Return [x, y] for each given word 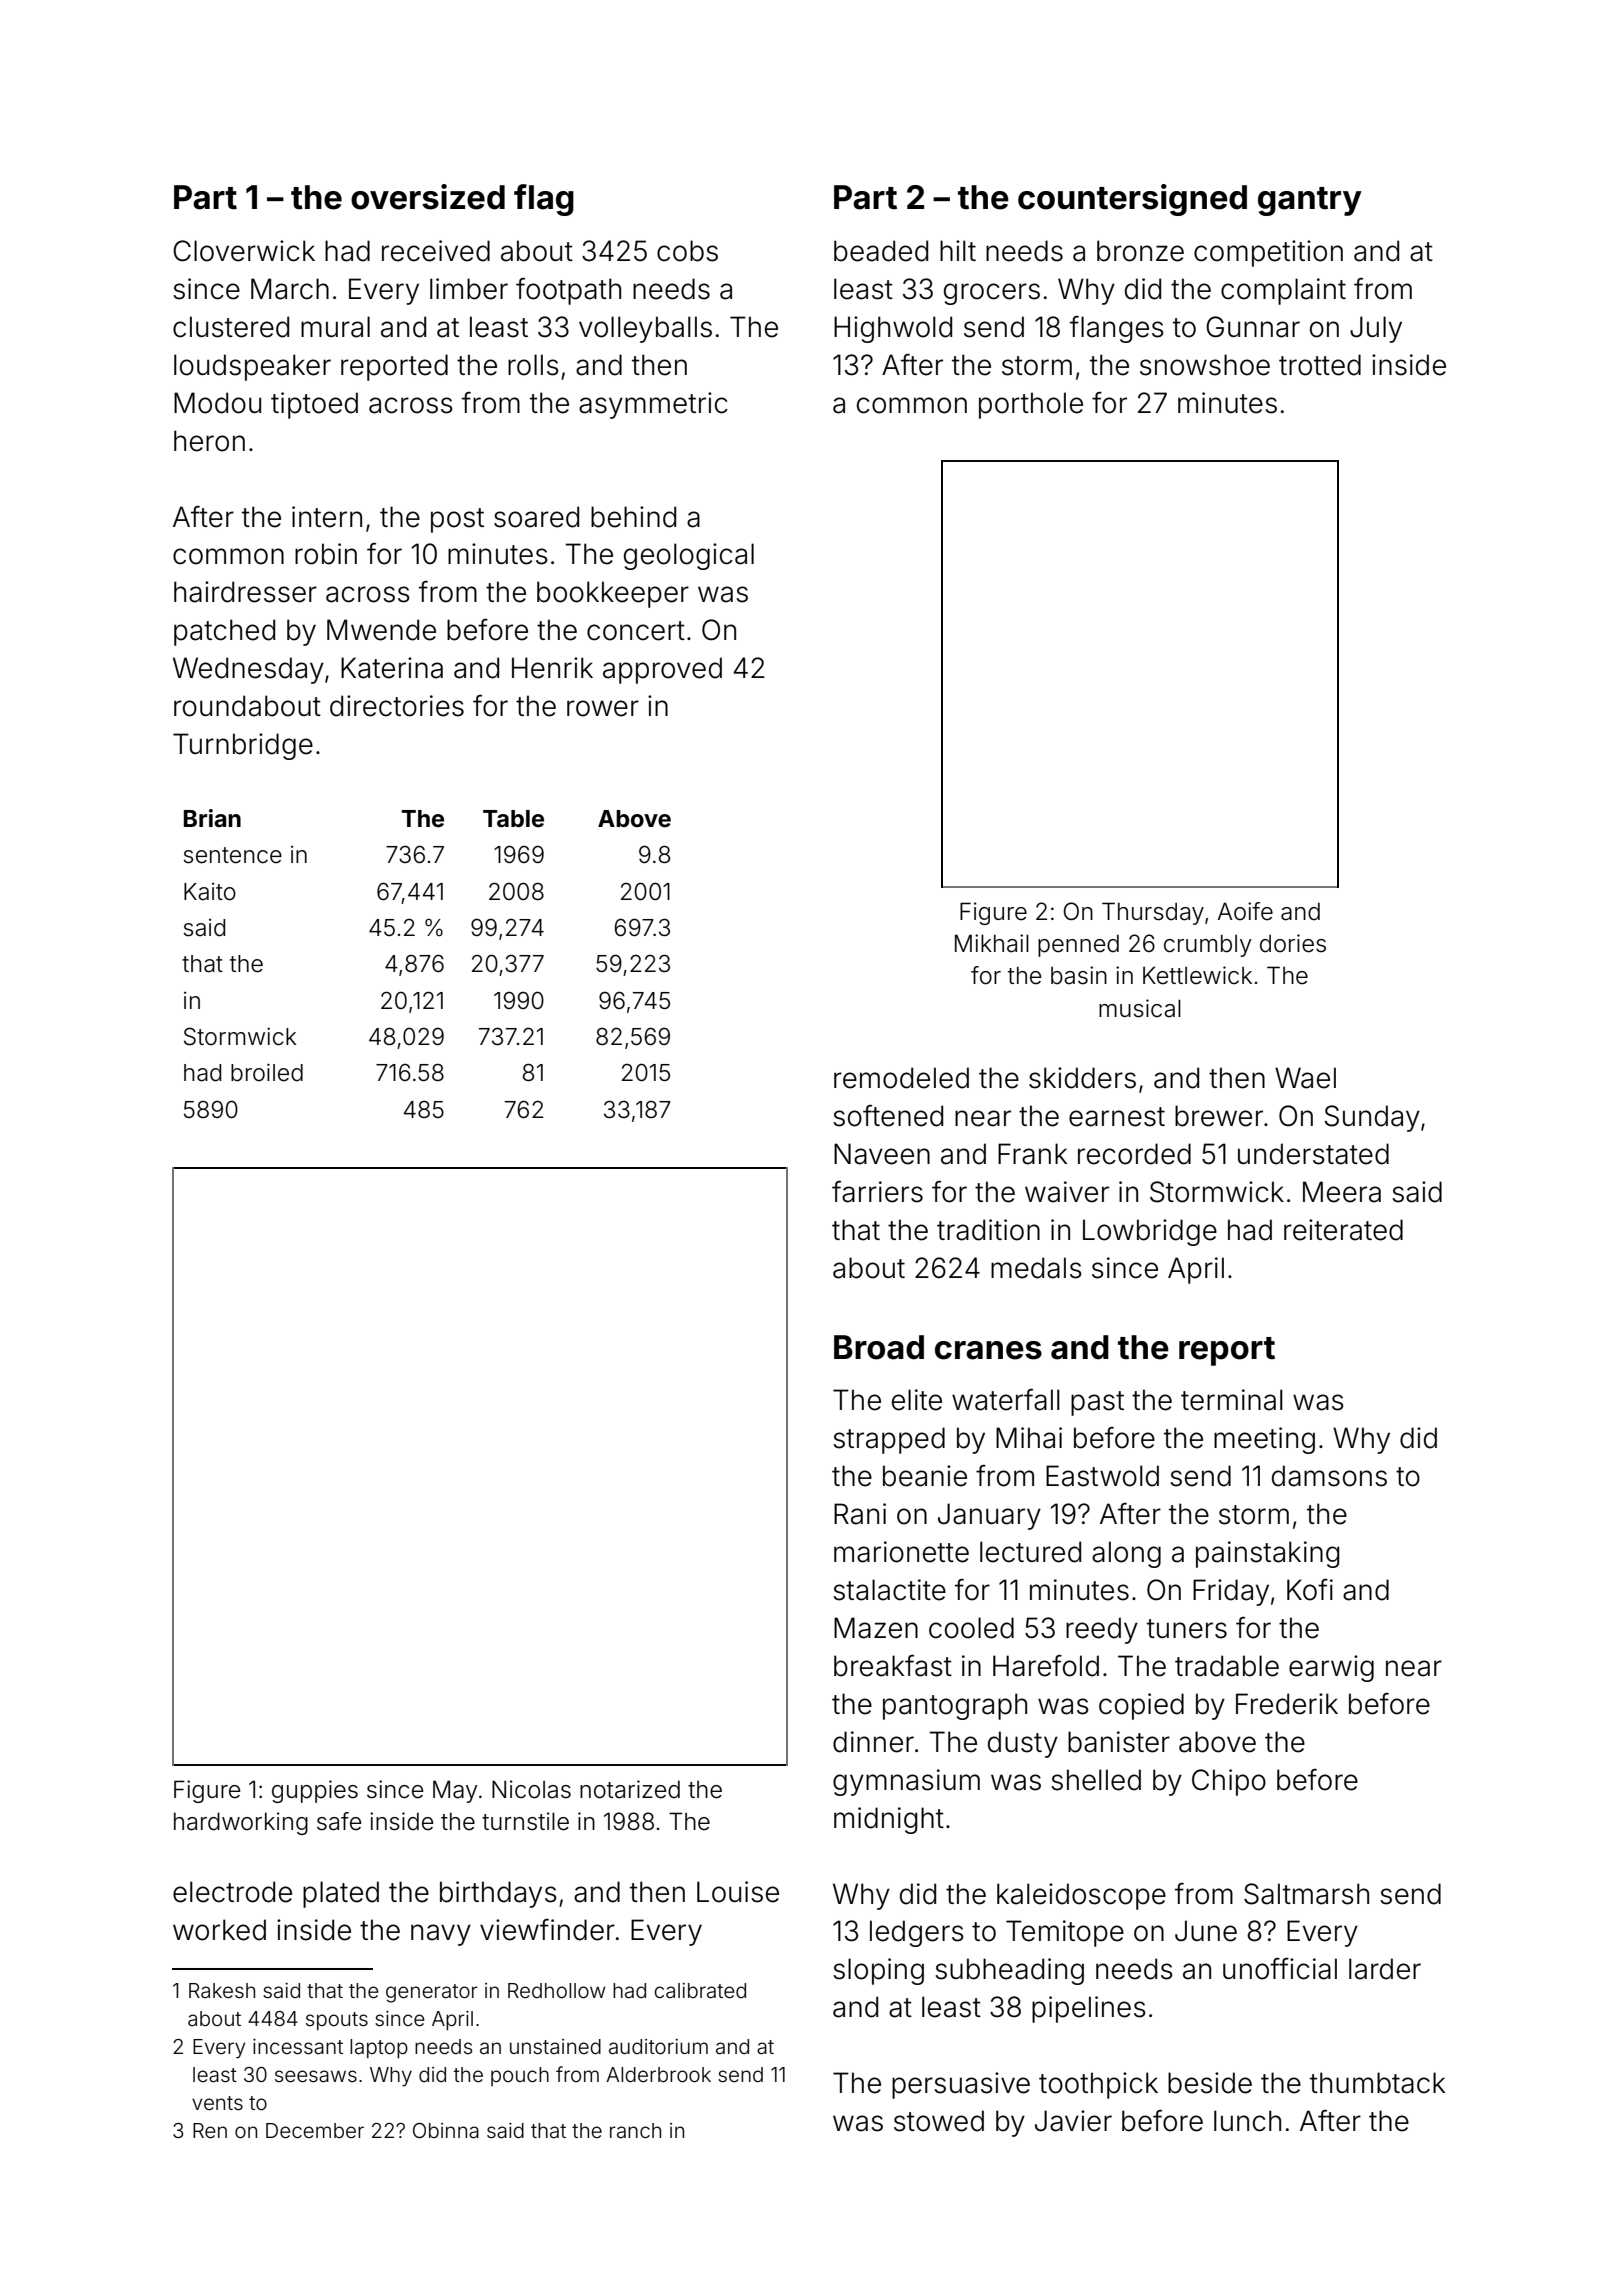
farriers [877, 1192]
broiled [267, 1072]
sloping [878, 1971]
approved [662, 670]
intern [327, 517]
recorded [1134, 1154]
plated [341, 1894]
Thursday [1153, 913]
